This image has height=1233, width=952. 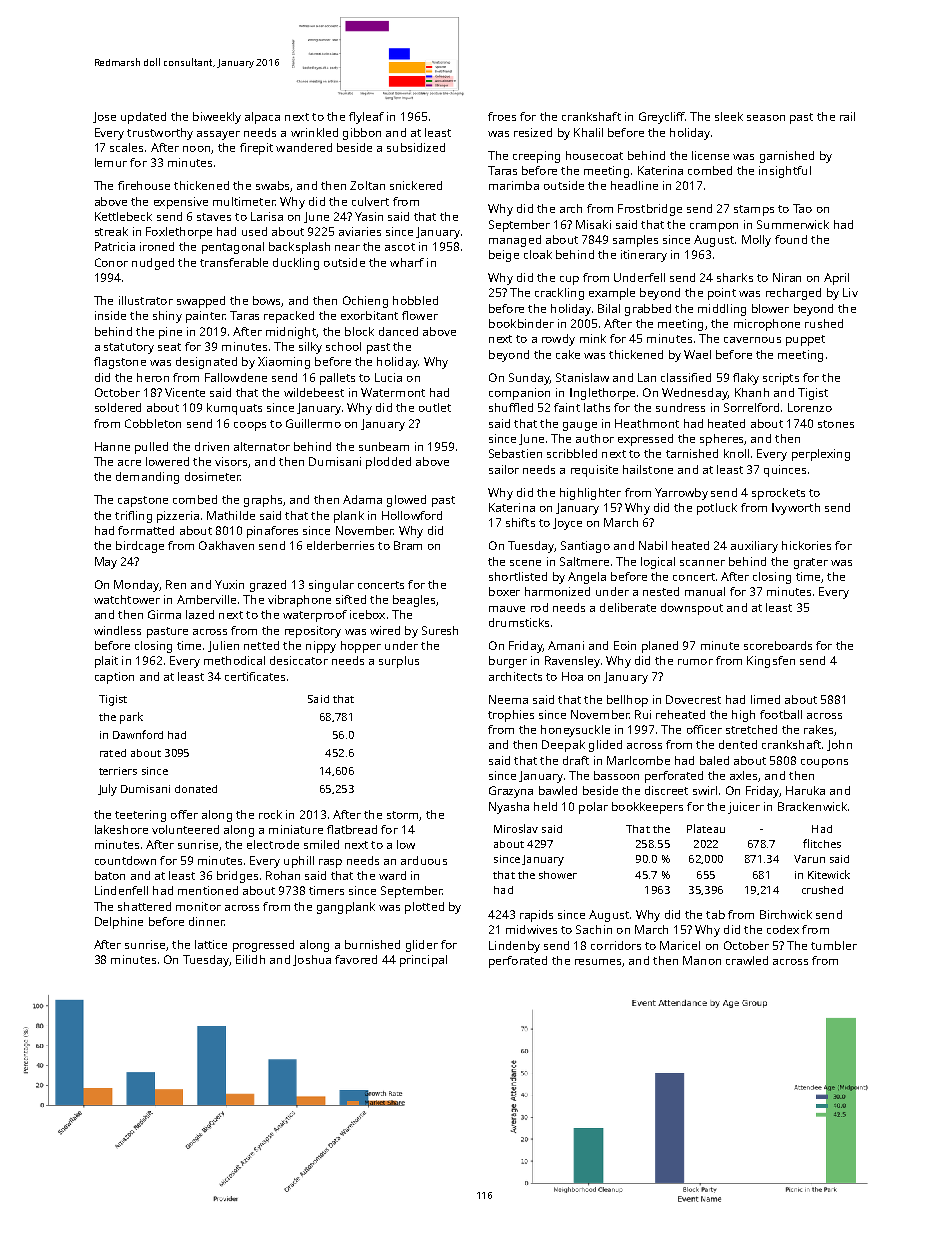 I want to click on sharks, so click(x=735, y=277).
